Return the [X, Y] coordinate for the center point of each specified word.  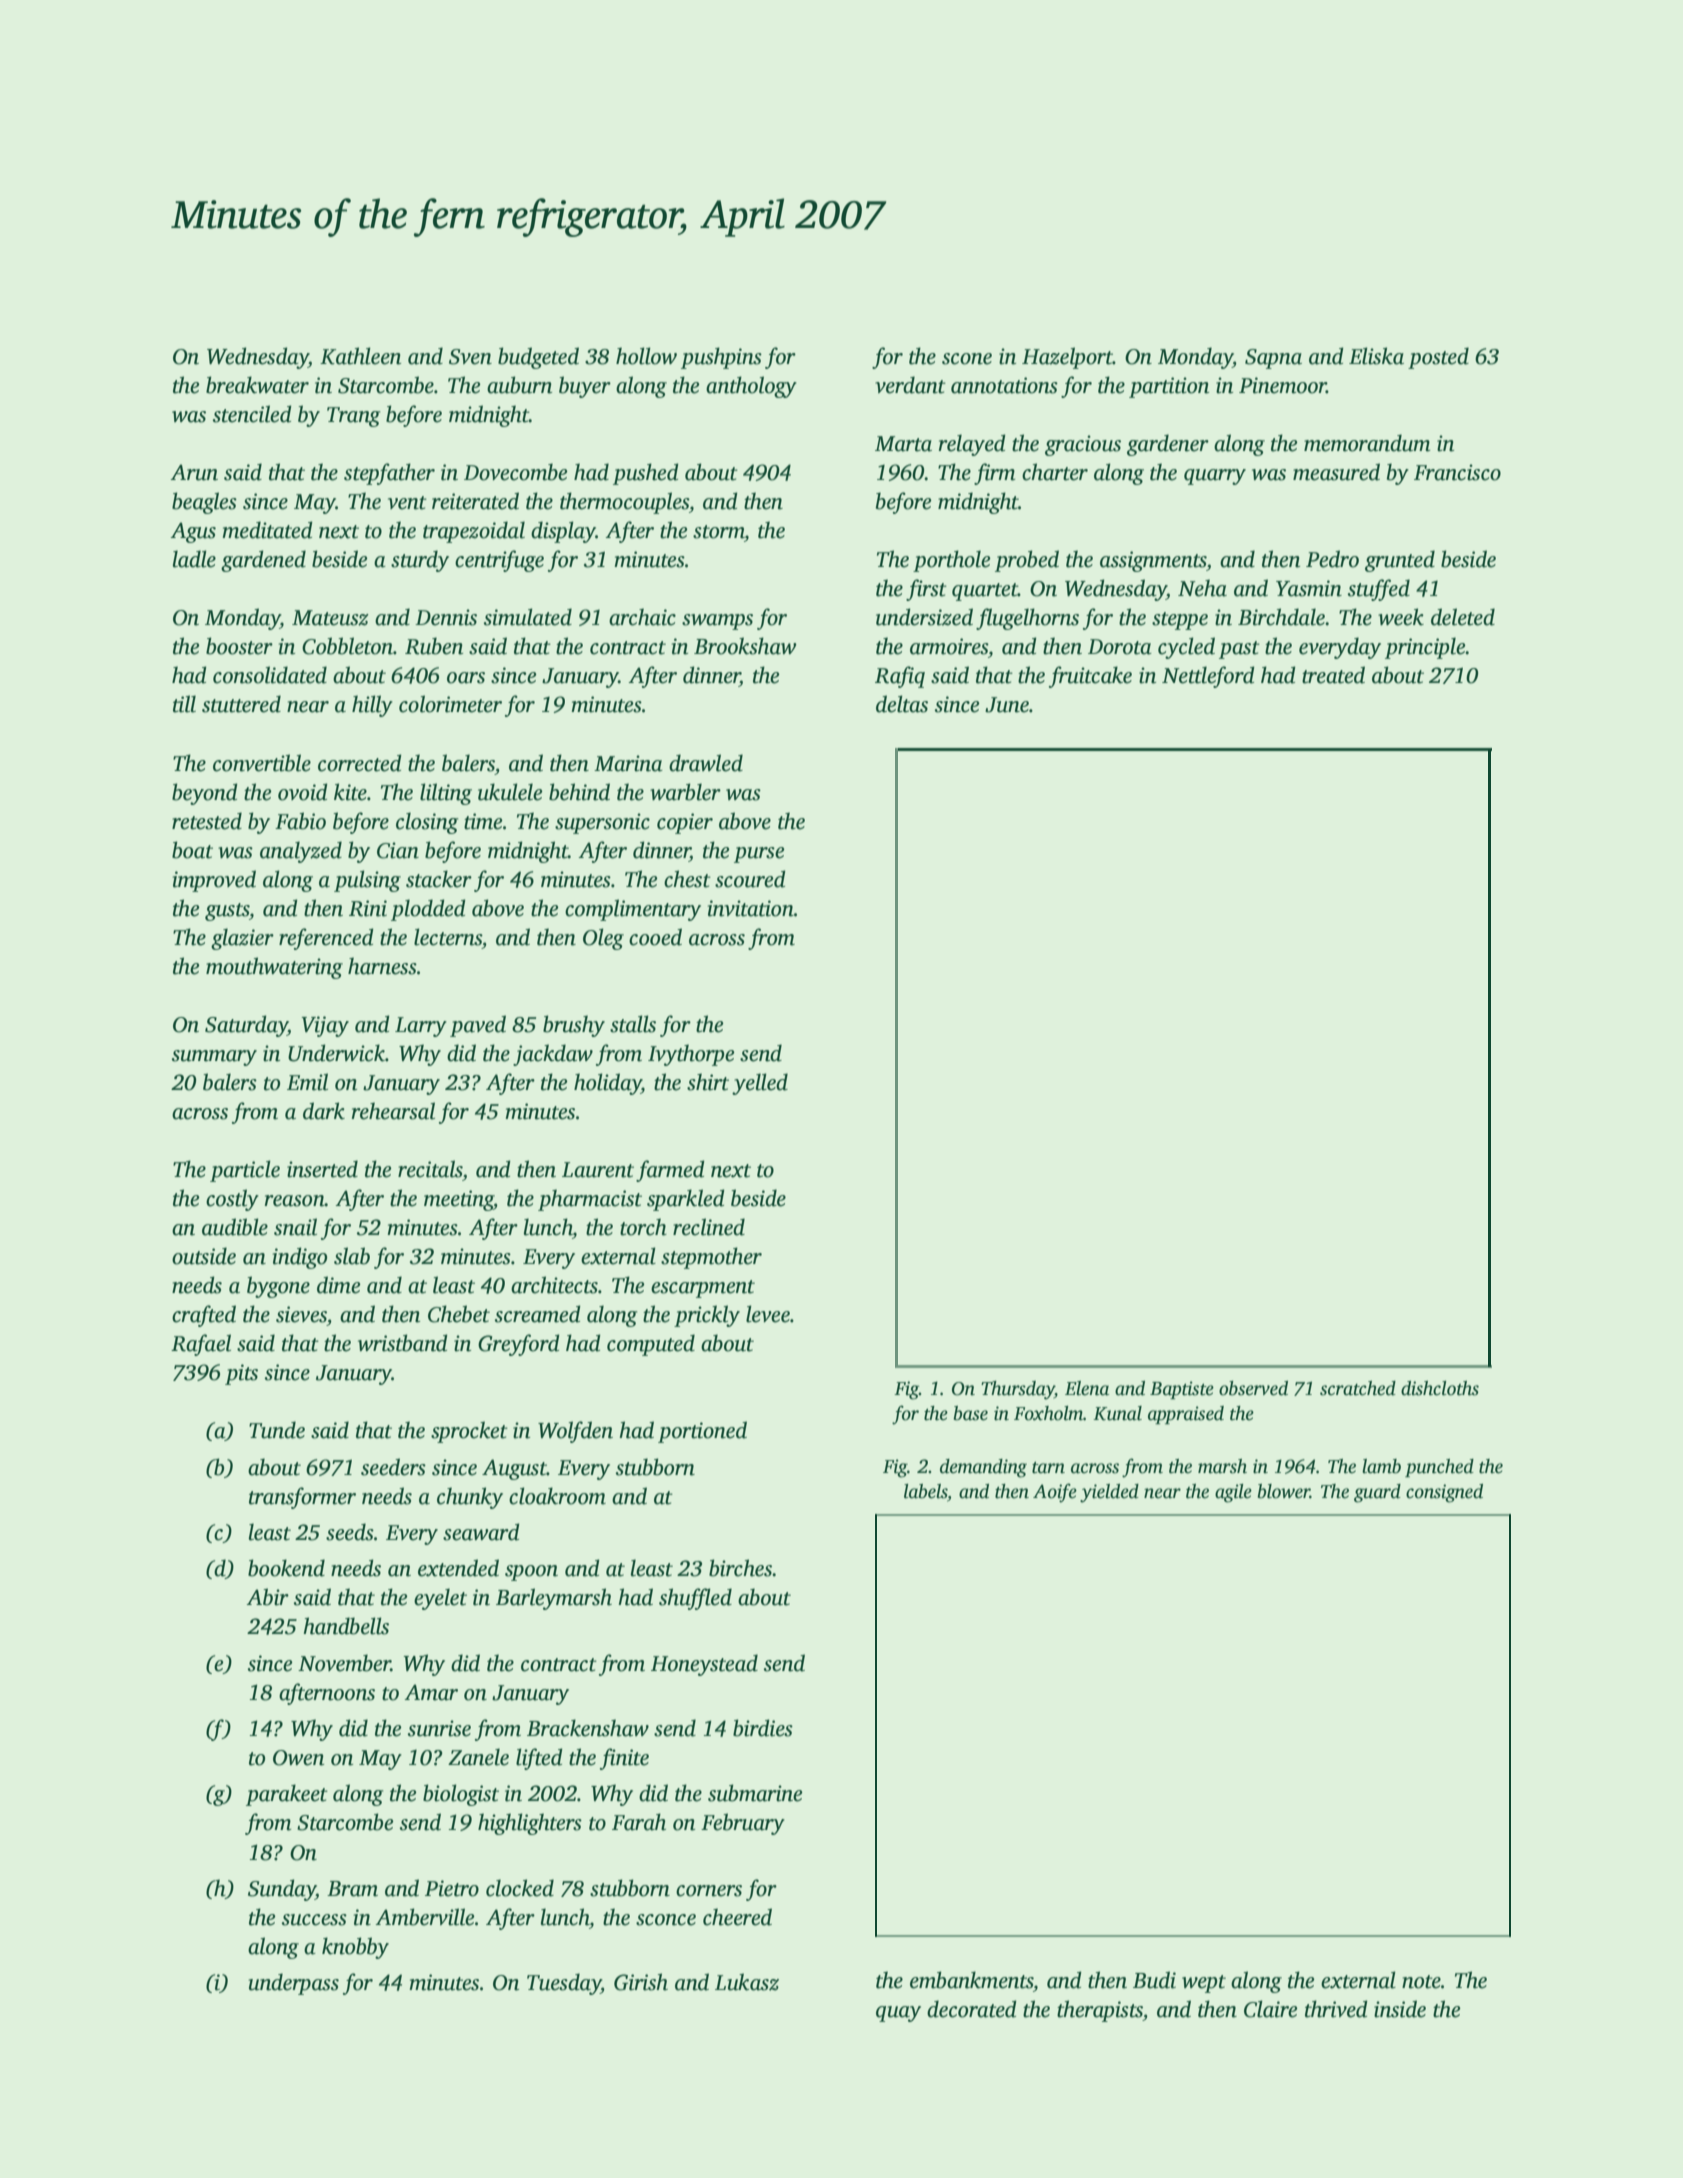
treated [1333, 675]
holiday [608, 1084]
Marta [903, 444]
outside [204, 1256]
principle [1425, 648]
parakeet [287, 1795]
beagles [204, 503]
